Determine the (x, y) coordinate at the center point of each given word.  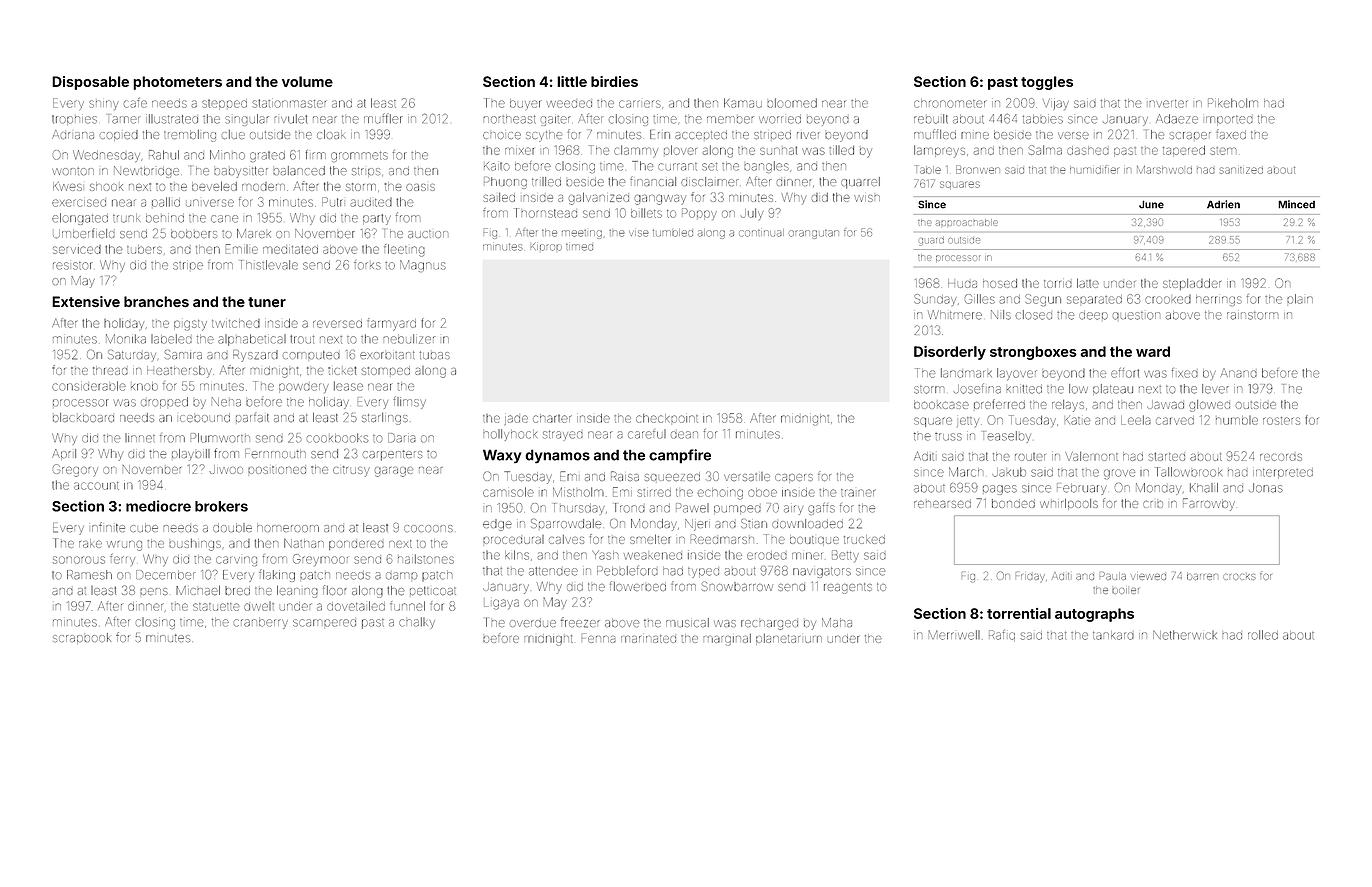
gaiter (556, 121)
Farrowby (1209, 504)
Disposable (90, 83)
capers (794, 478)
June (1151, 204)
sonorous (79, 560)
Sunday (935, 300)
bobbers (194, 233)
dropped (164, 402)
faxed (1231, 134)
